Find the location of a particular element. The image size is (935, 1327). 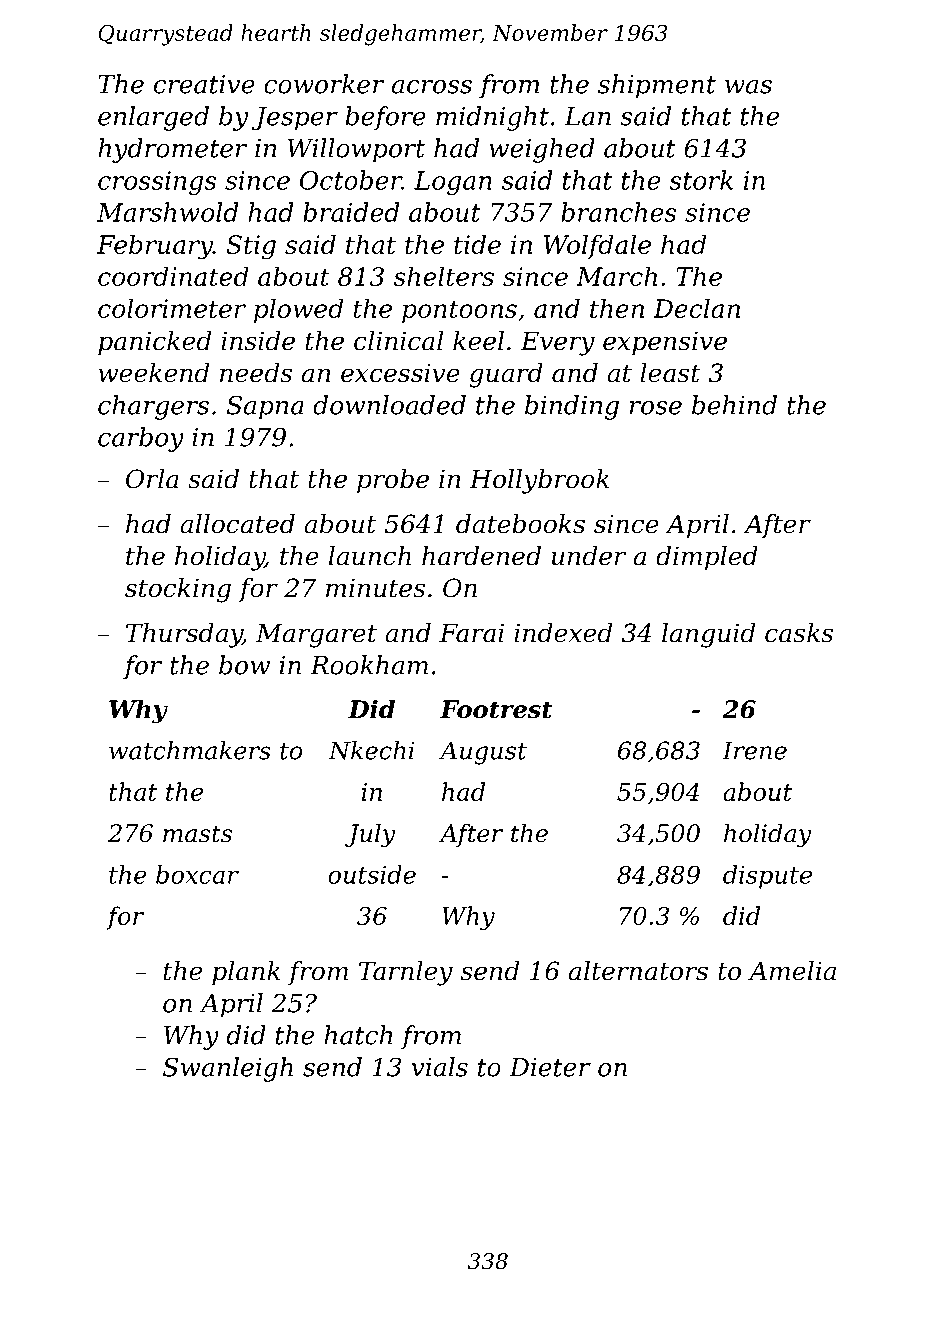

Jesper is located at coordinates (295, 119).
